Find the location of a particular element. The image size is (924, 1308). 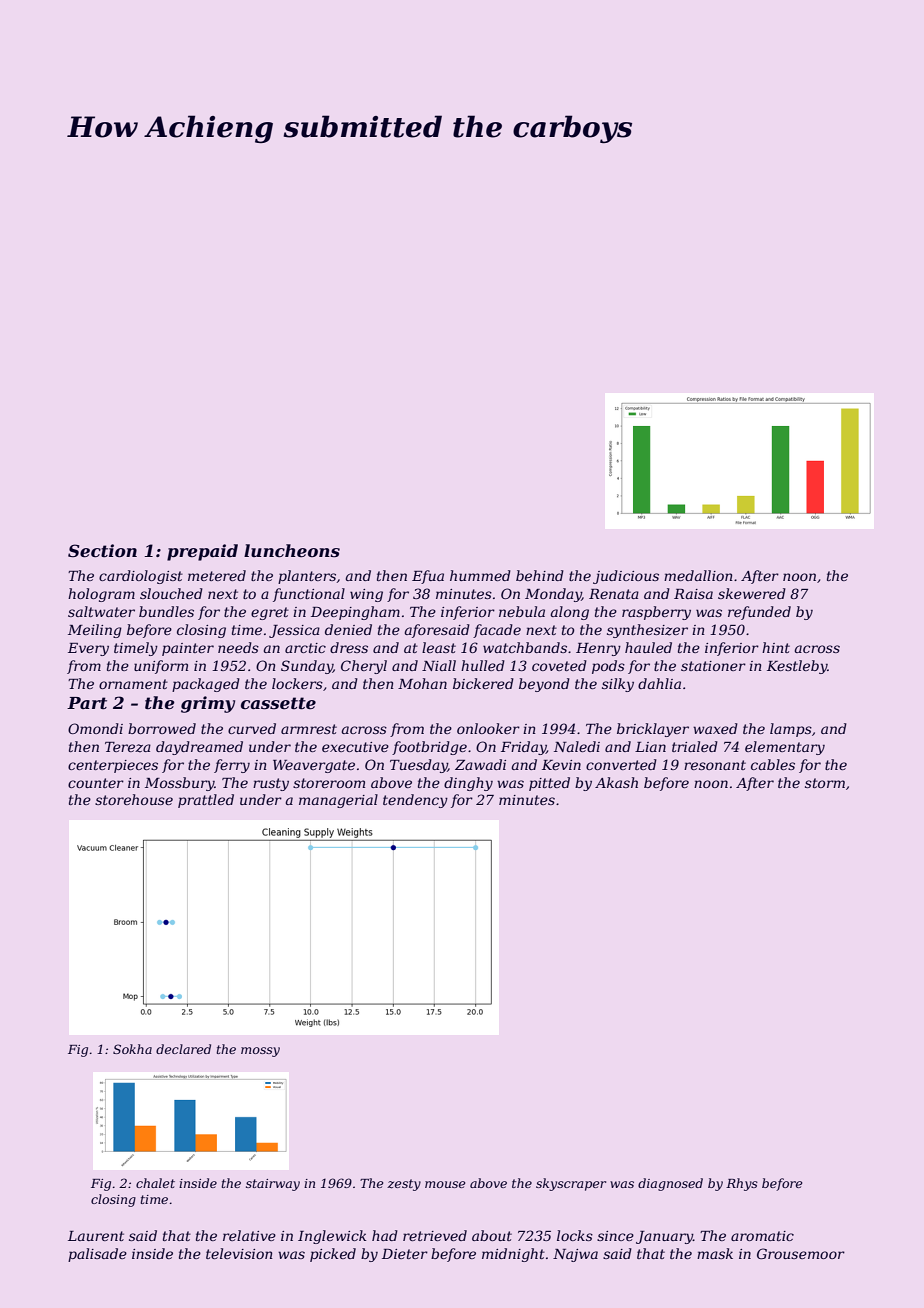

pitted is located at coordinates (549, 784).
